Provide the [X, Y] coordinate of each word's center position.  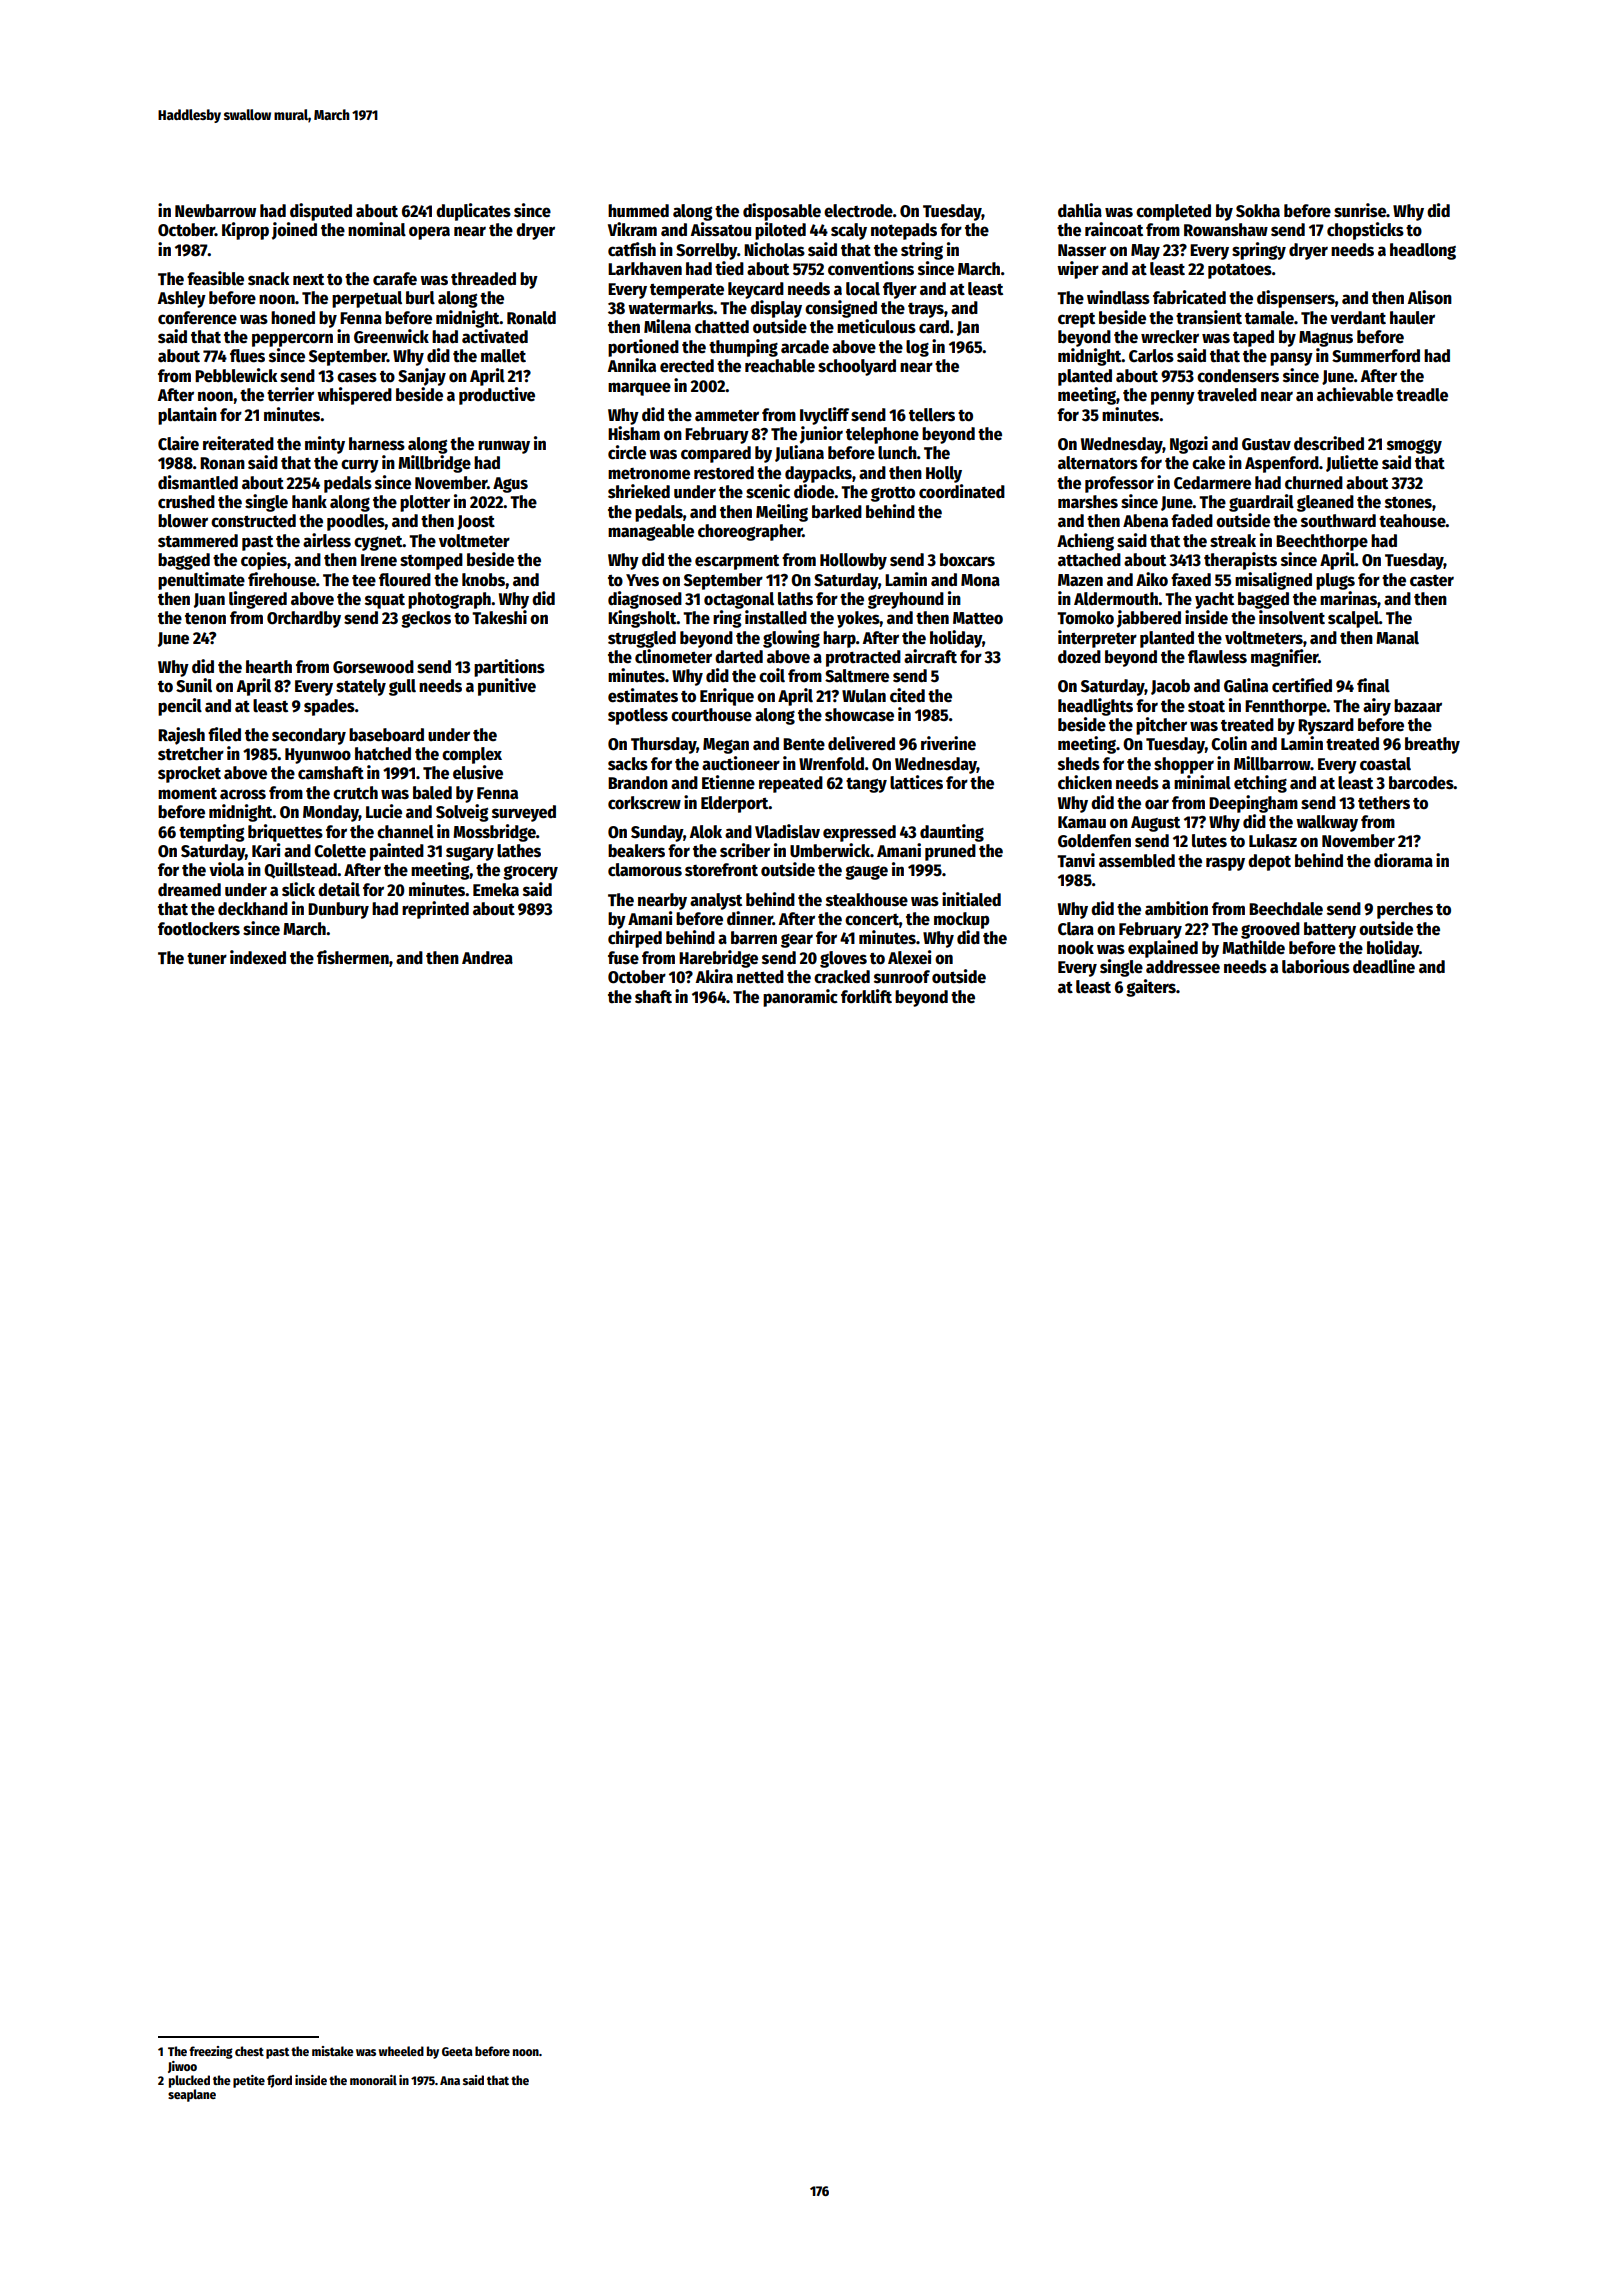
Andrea [487, 958]
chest [249, 2051]
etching [1260, 784]
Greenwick [391, 336]
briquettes [285, 833]
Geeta [457, 2051]
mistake [333, 2051]
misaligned [1273, 581]
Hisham [634, 433]
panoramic [800, 998]
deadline [1384, 966]
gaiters [1151, 988]
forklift [866, 996]
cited [907, 695]
